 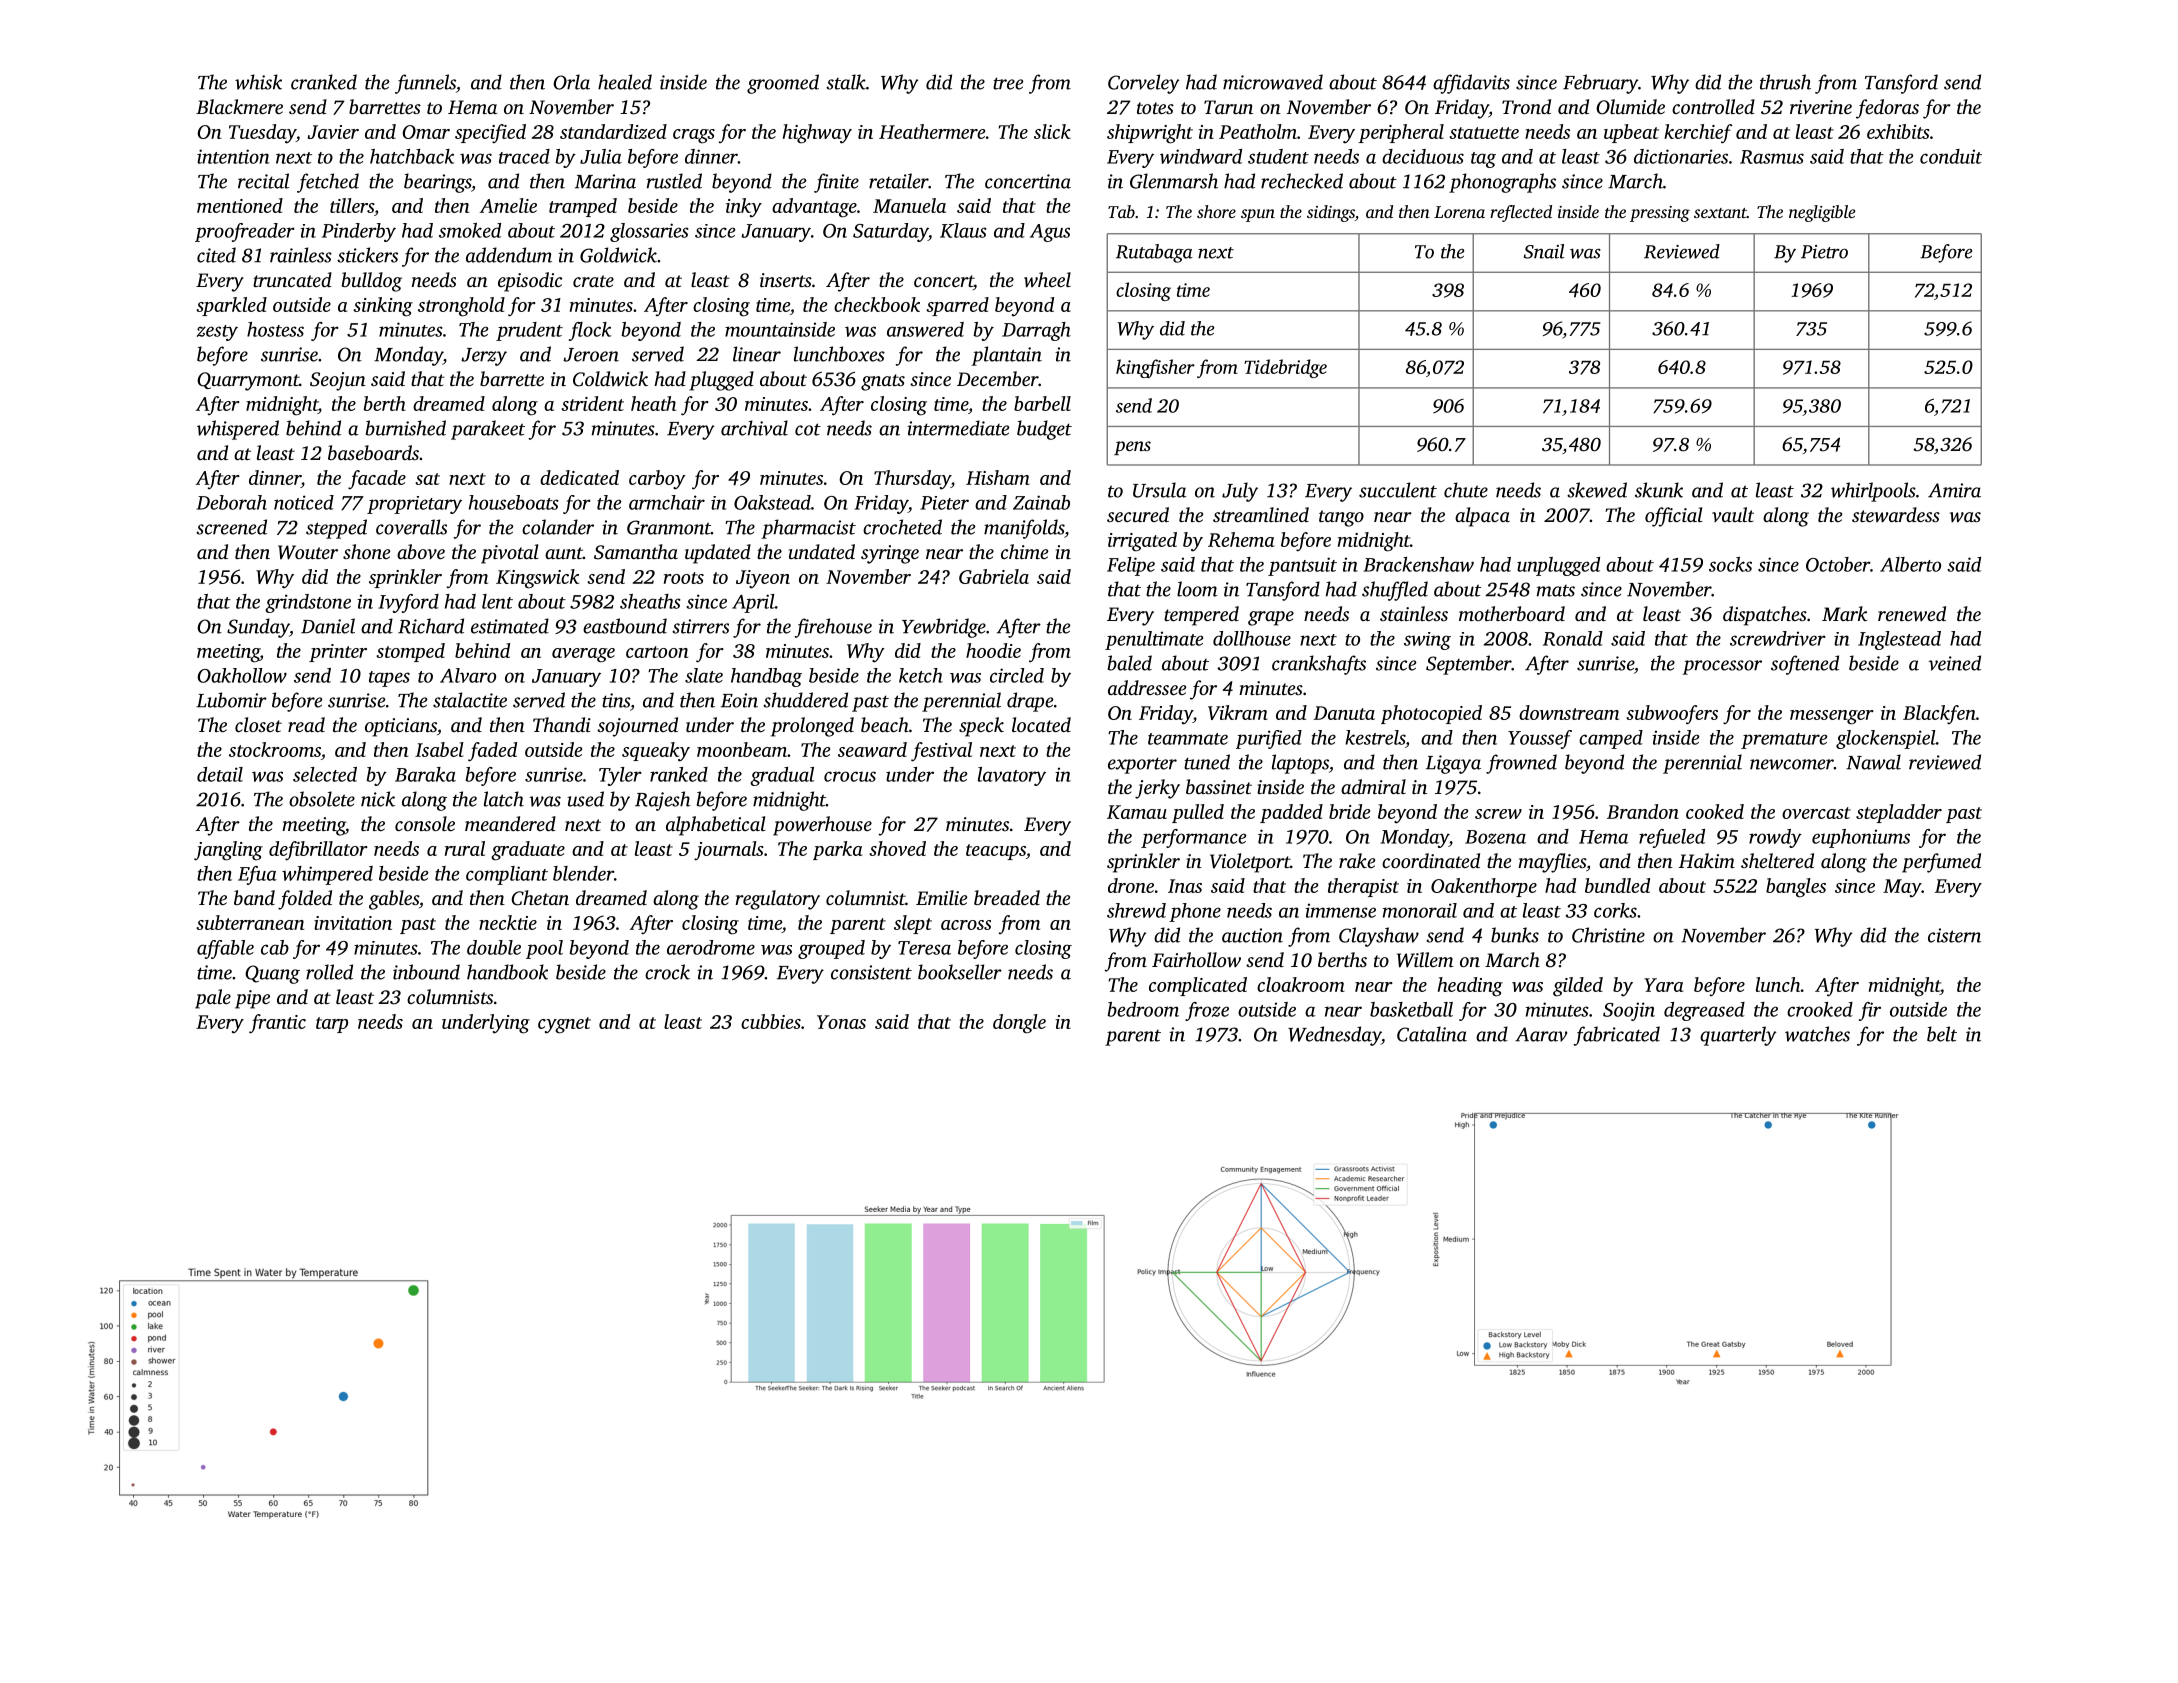 I want to click on conduit, so click(x=1951, y=156).
